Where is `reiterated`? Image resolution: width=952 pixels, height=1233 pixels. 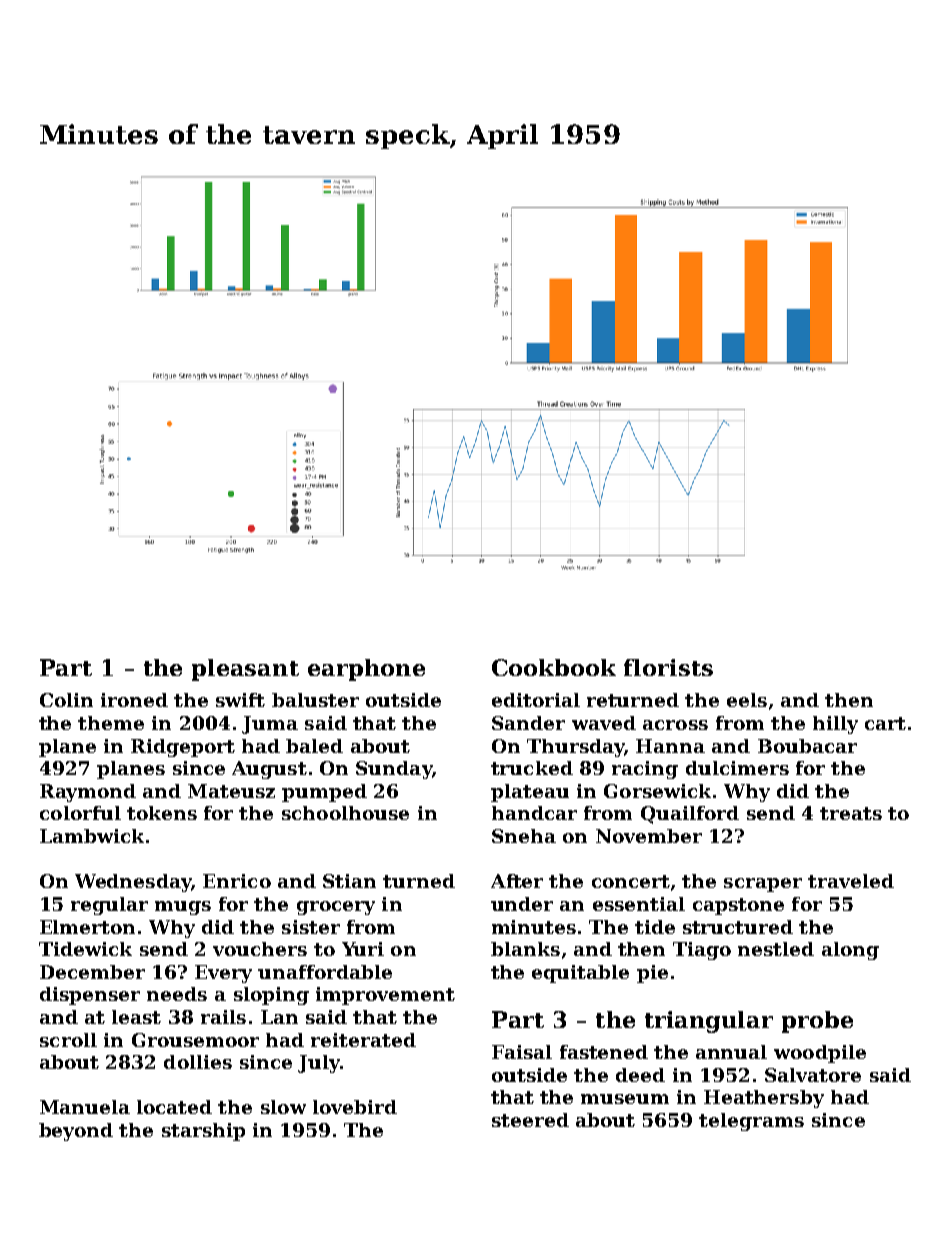
reiterated is located at coordinates (363, 1040).
